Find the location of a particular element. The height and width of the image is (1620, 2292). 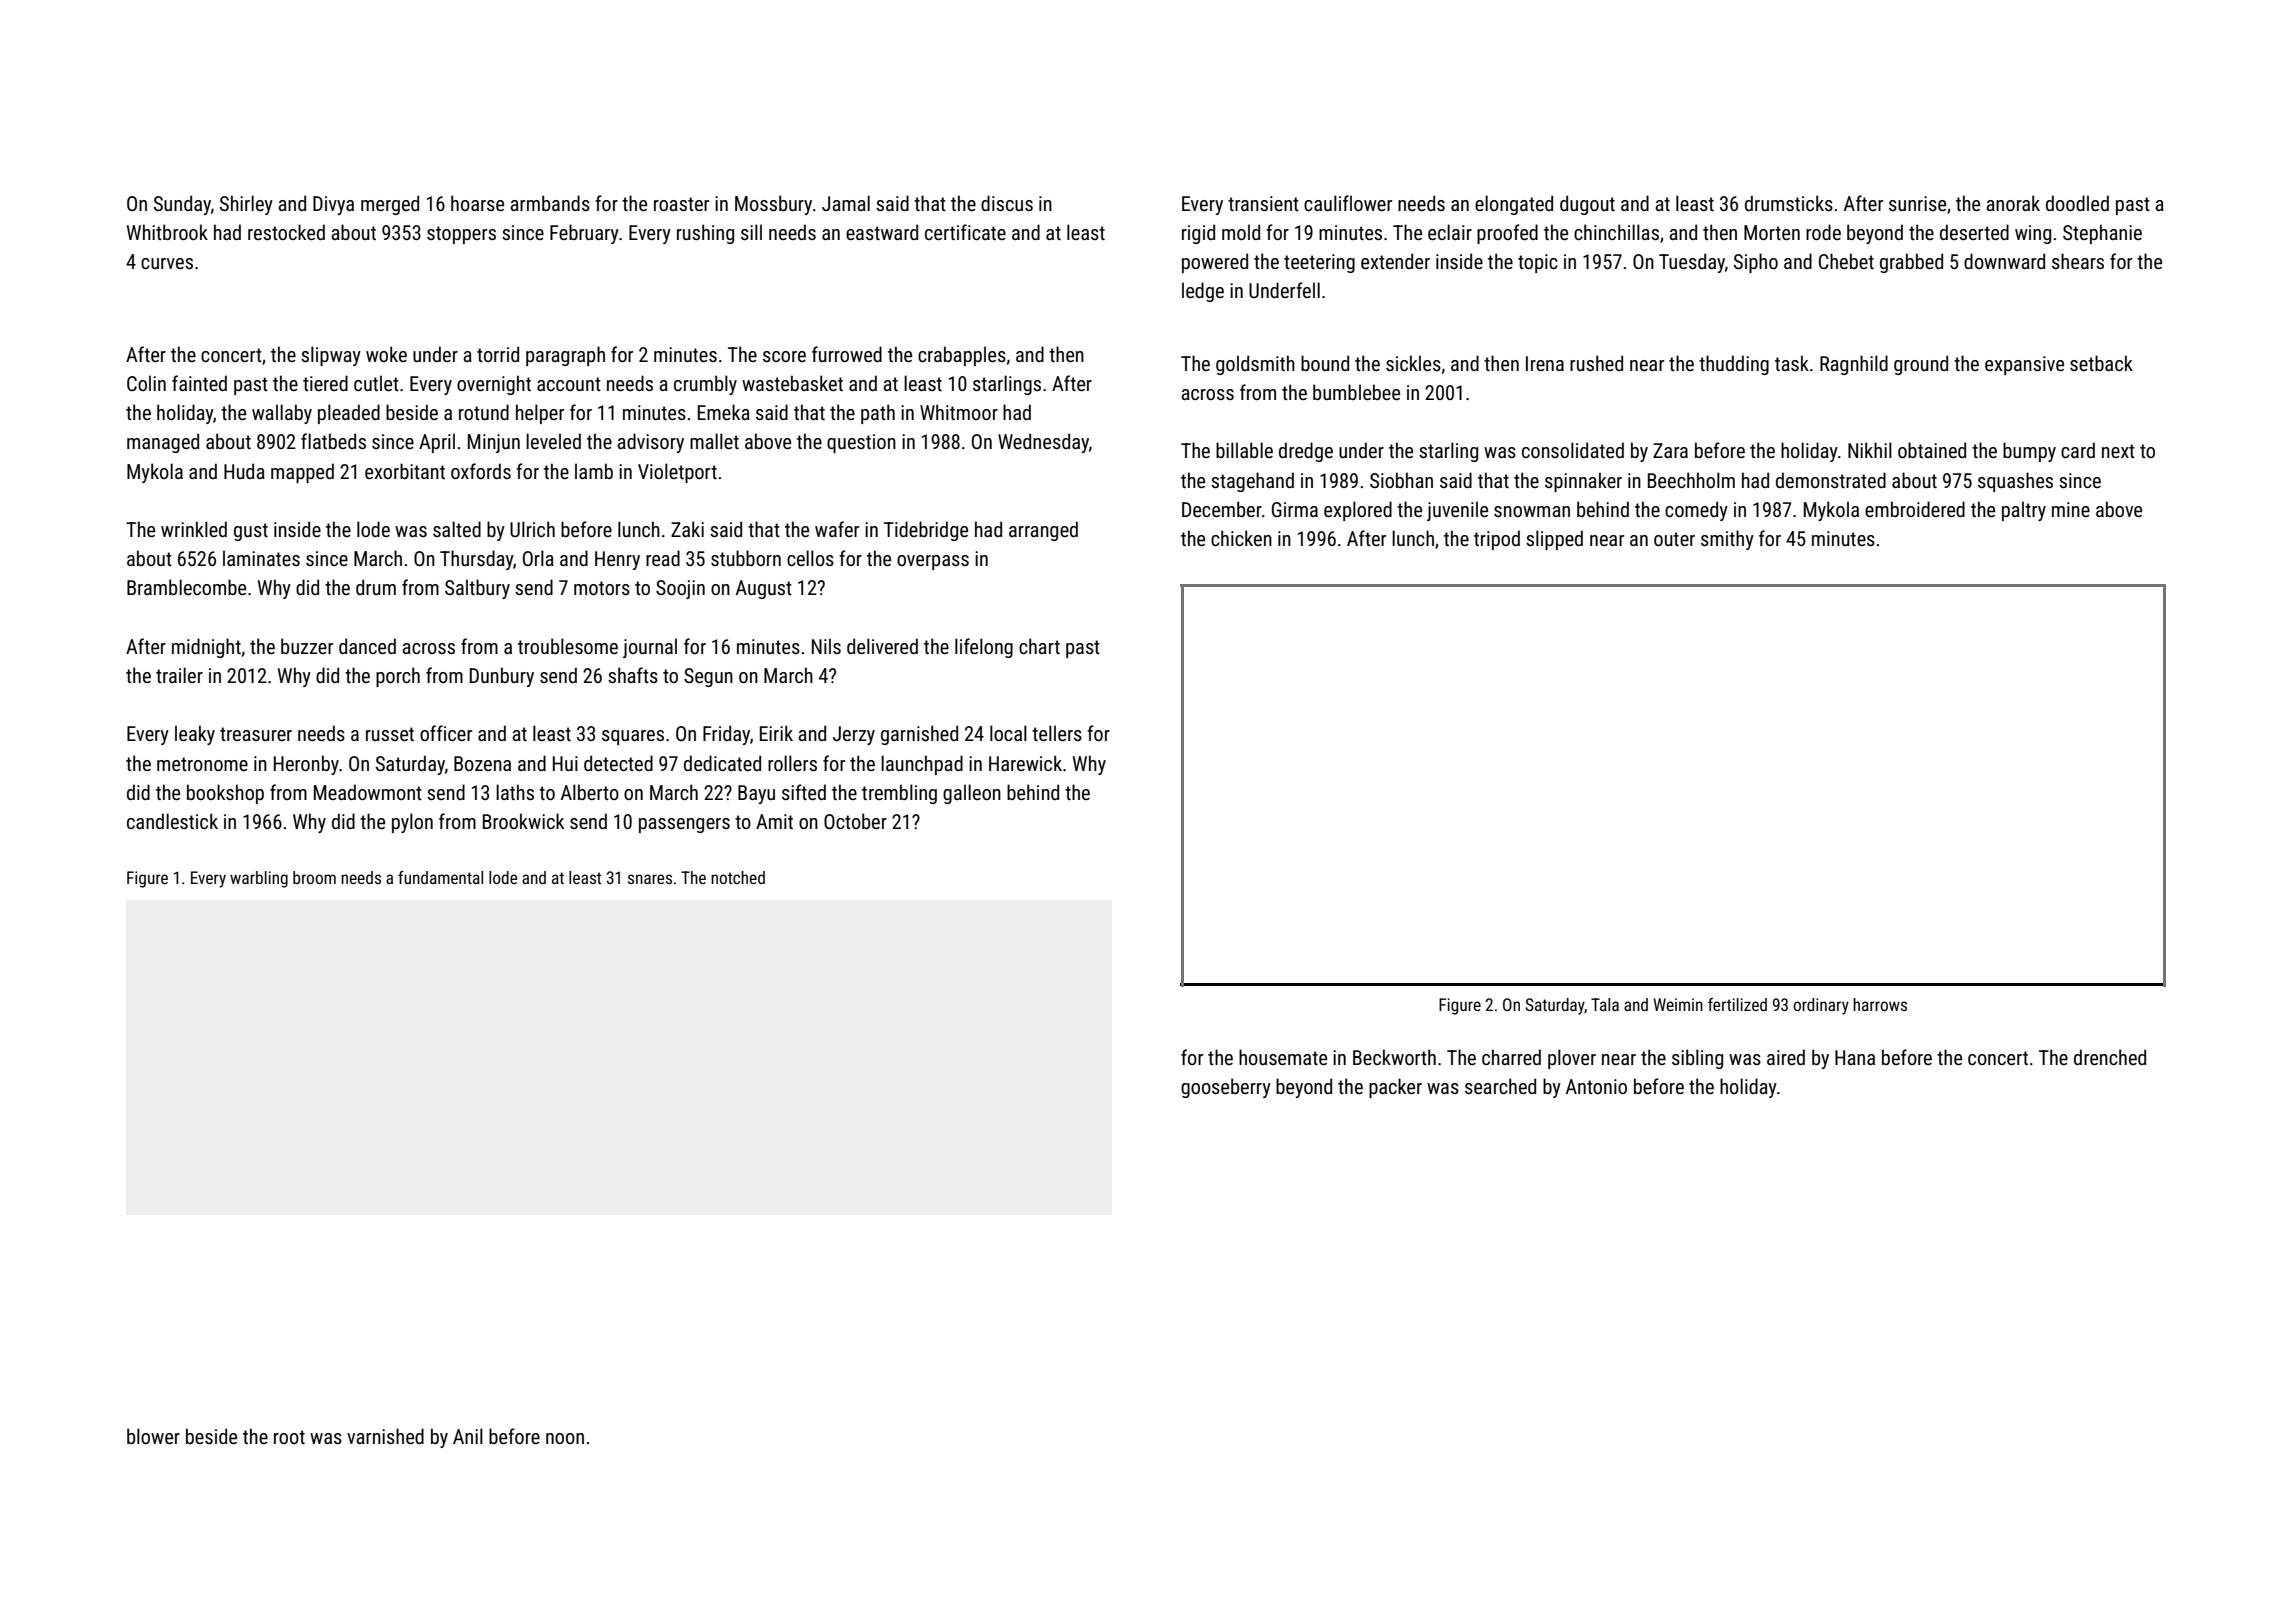

Beechholm is located at coordinates (1691, 480).
